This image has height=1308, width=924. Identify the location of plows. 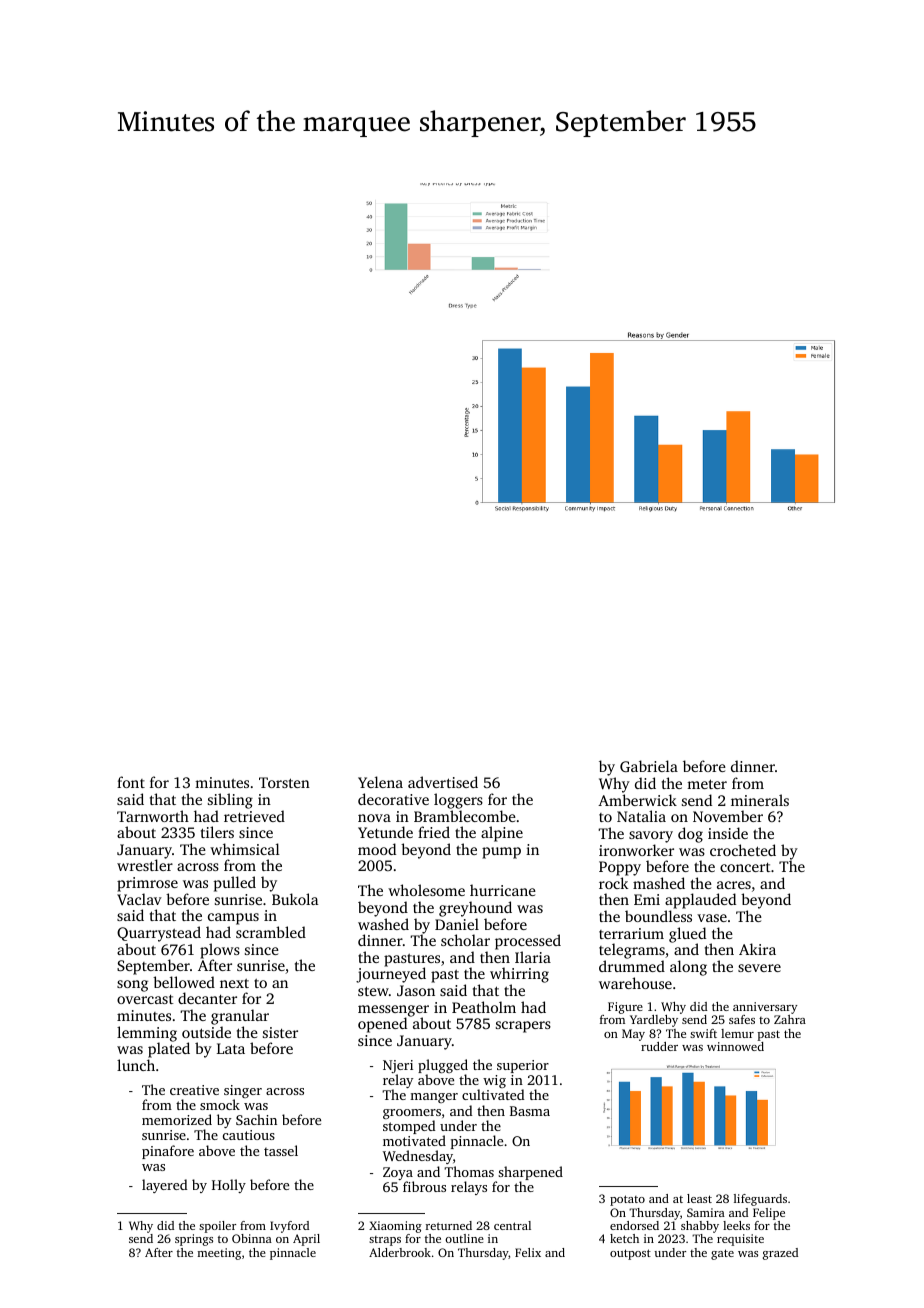
(220, 951).
